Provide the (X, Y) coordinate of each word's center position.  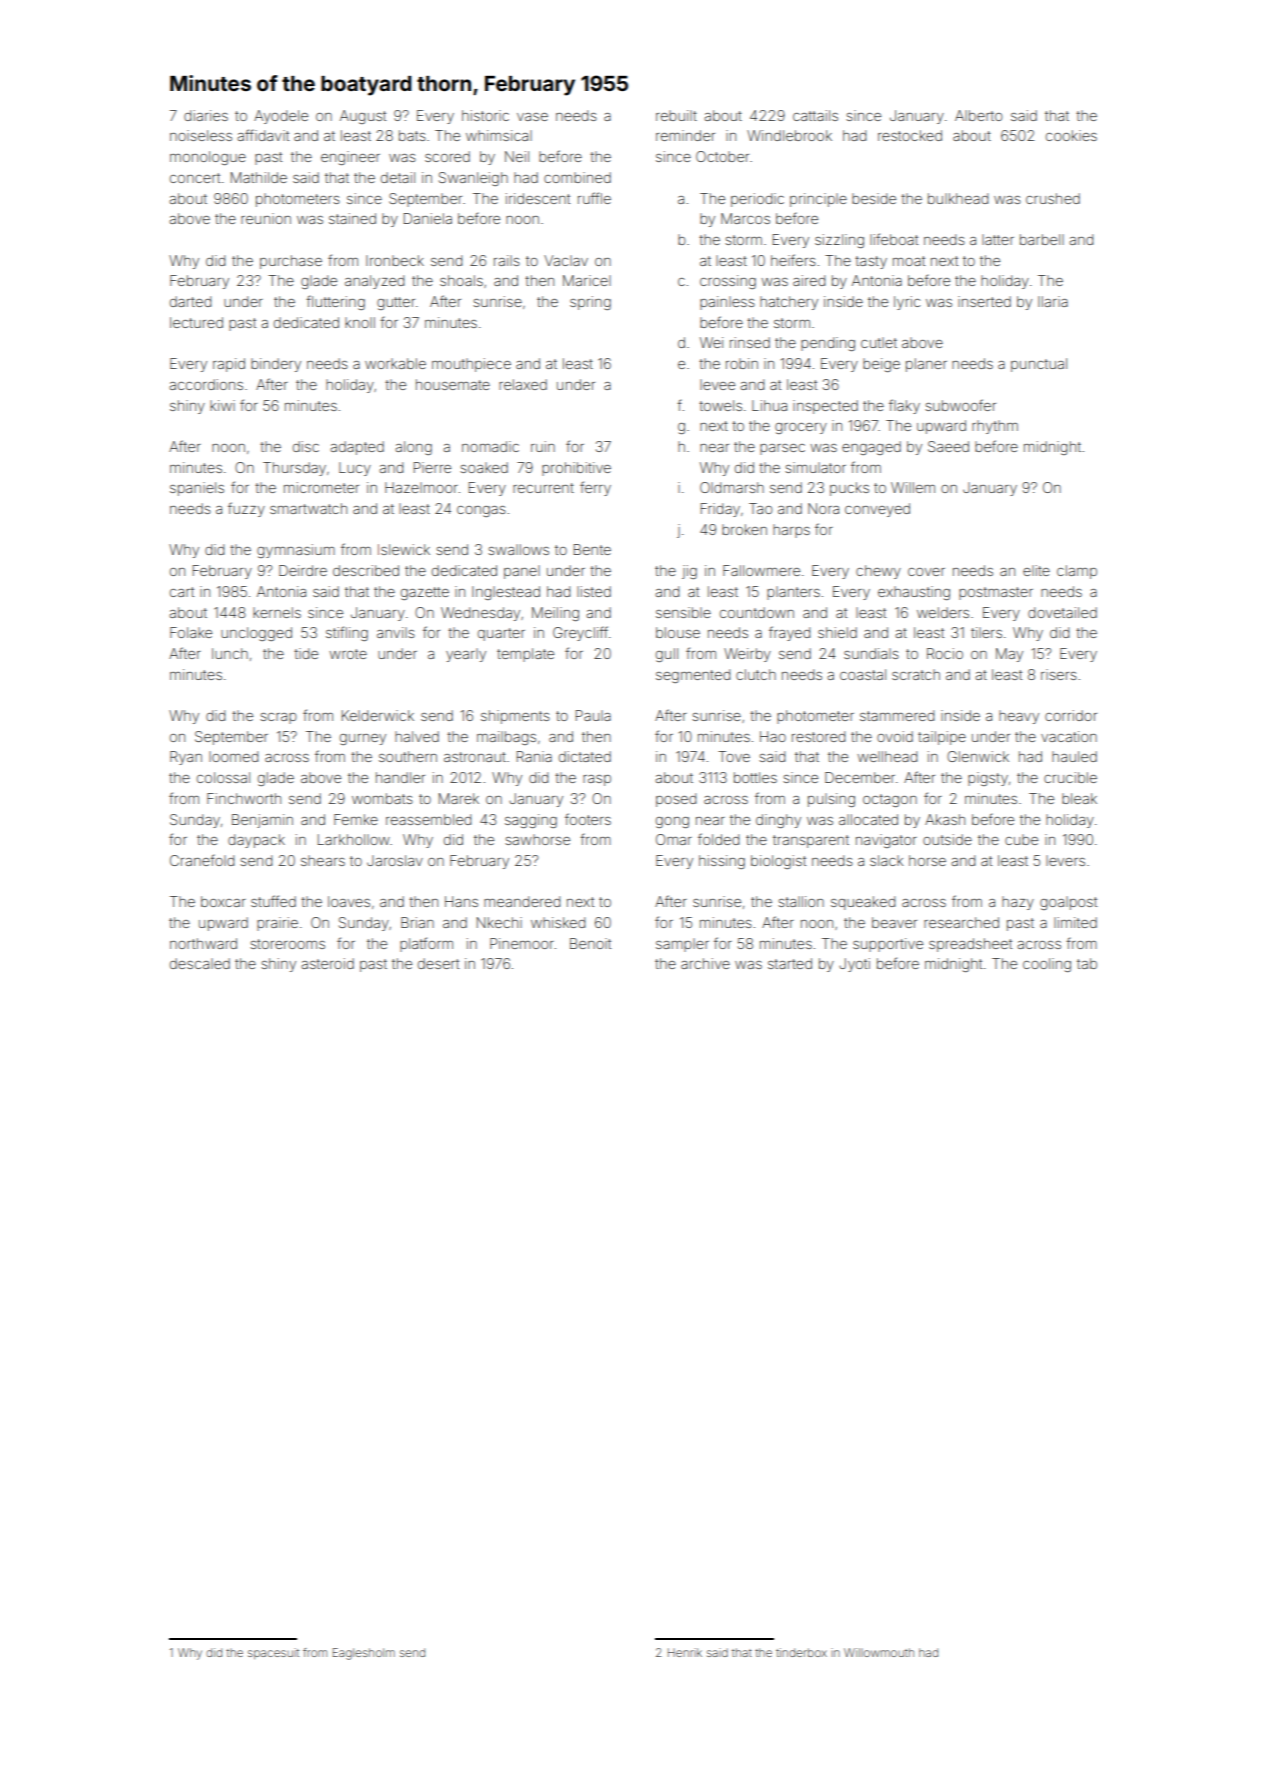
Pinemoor (522, 943)
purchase (291, 262)
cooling (1047, 965)
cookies (1071, 135)
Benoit (590, 943)
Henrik (685, 1652)
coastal (863, 674)
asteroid (327, 963)
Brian (417, 922)
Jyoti (854, 965)
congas (481, 511)
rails (507, 260)
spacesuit (273, 1653)
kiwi (222, 405)
